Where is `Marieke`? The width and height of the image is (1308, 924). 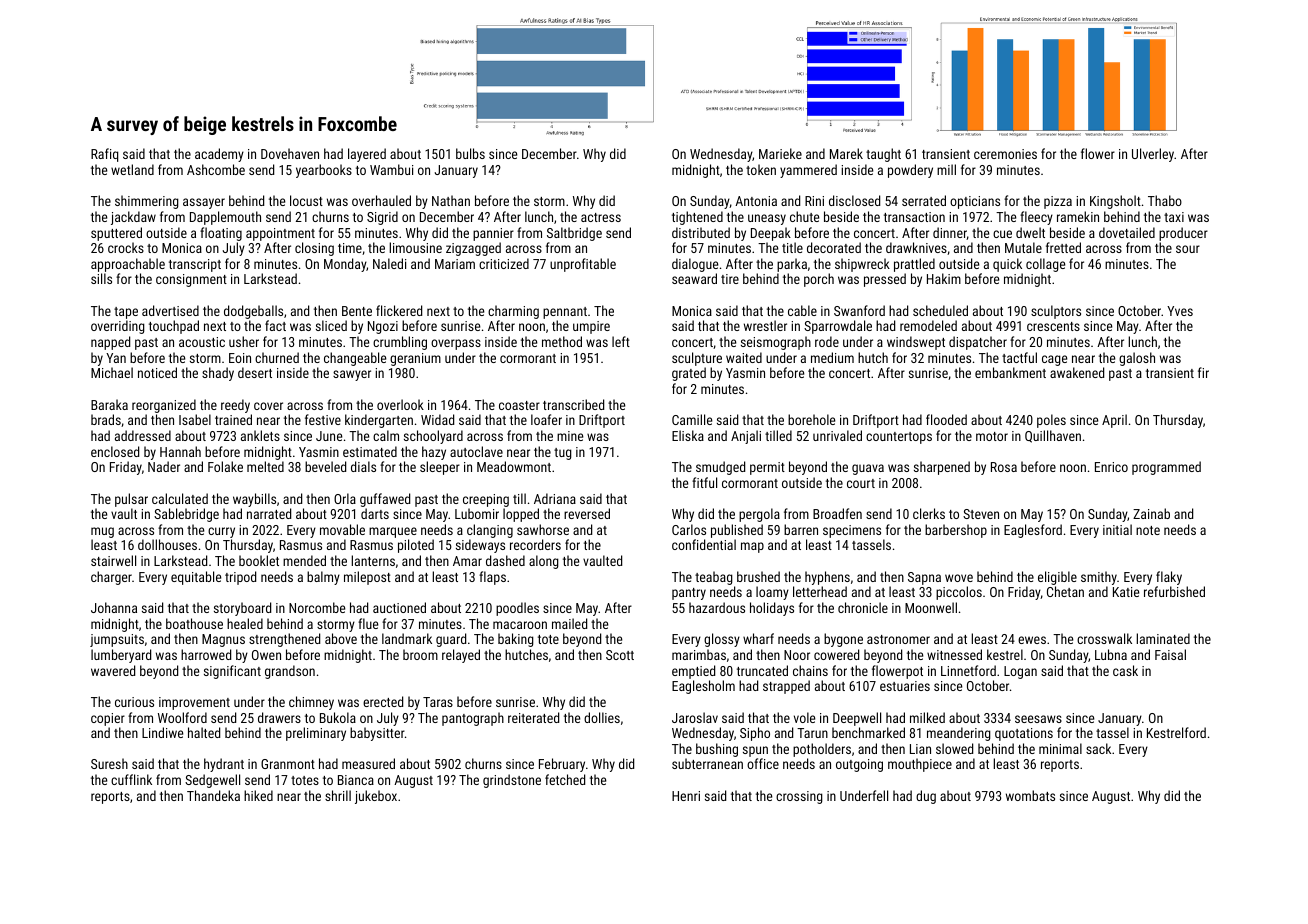
Marieke is located at coordinates (780, 153).
